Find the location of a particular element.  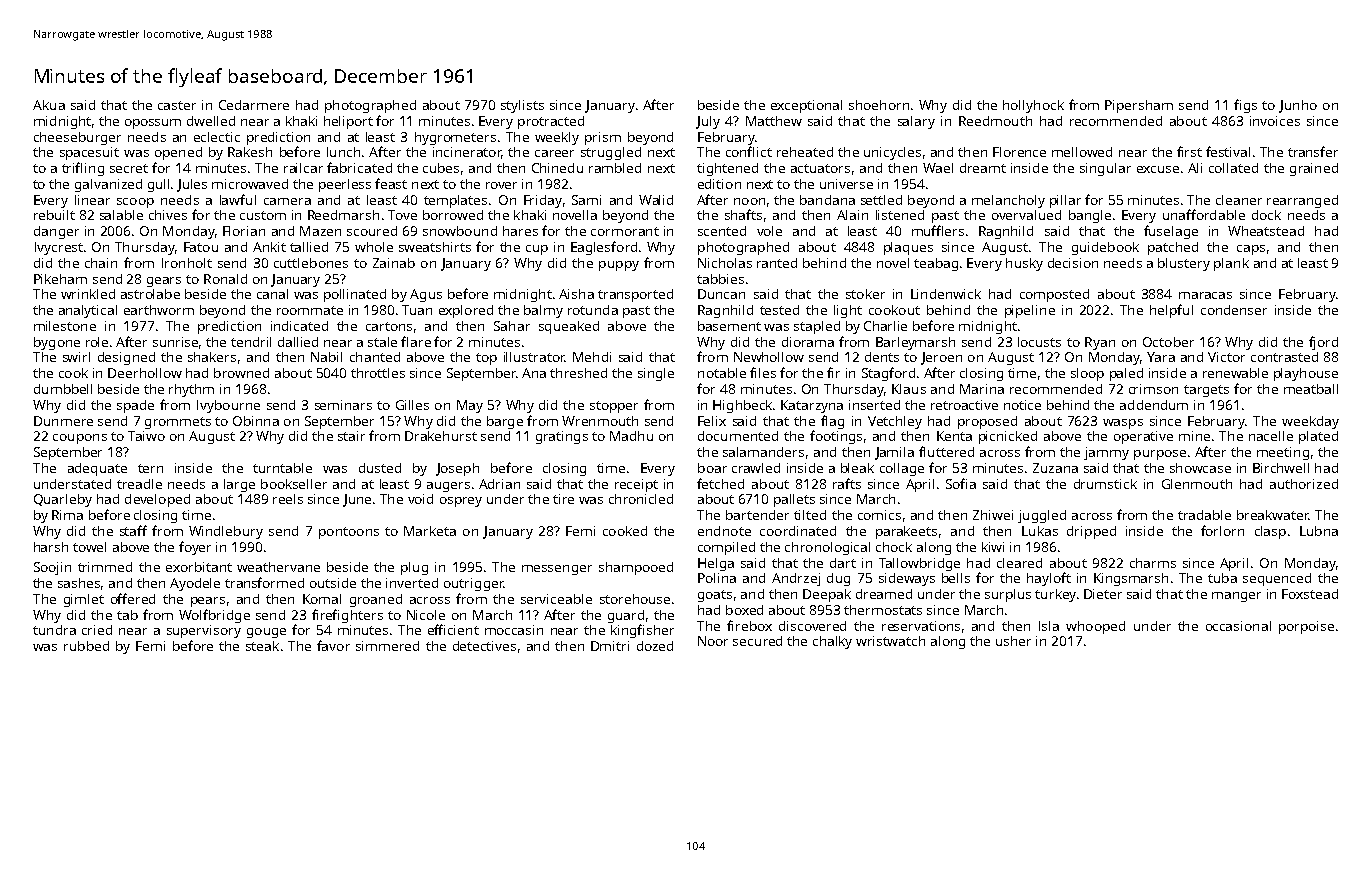

turntable is located at coordinates (282, 468).
